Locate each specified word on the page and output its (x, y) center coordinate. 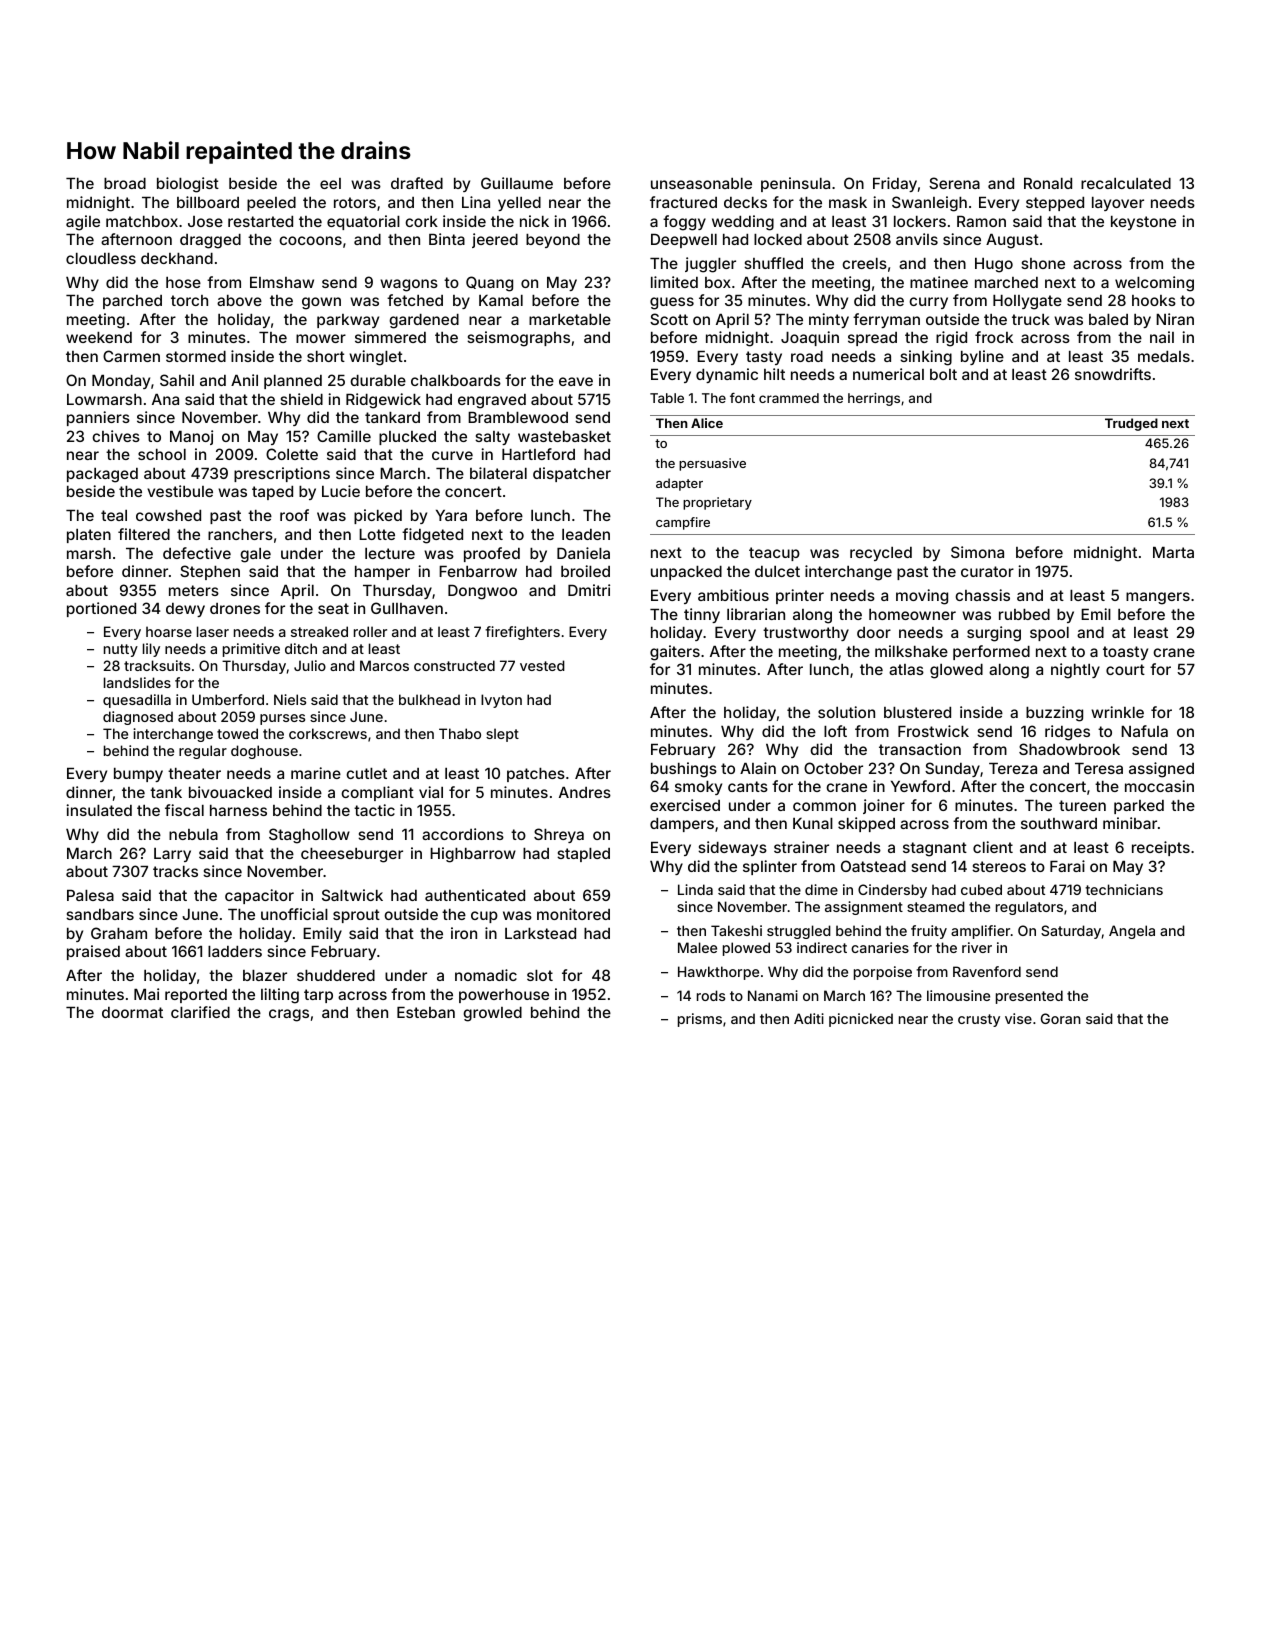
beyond (553, 241)
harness (238, 810)
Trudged (1131, 424)
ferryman (886, 320)
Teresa (1099, 768)
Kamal (501, 300)
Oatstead (873, 866)
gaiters (675, 653)
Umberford (228, 699)
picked (378, 516)
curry (928, 303)
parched (132, 302)
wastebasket (564, 436)
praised (93, 952)
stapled (583, 855)
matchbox (142, 221)
